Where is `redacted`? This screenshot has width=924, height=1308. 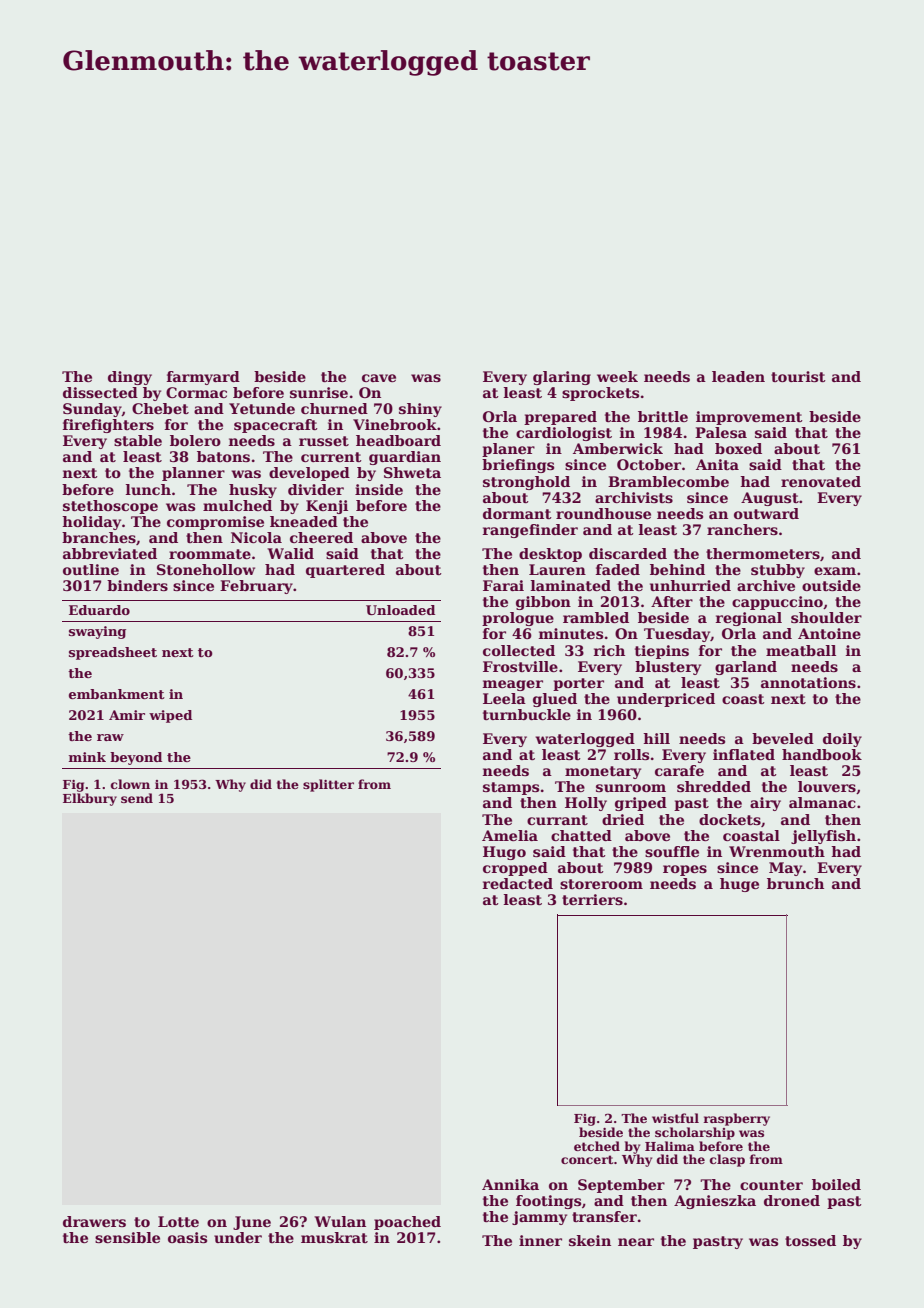 redacted is located at coordinates (518, 883).
